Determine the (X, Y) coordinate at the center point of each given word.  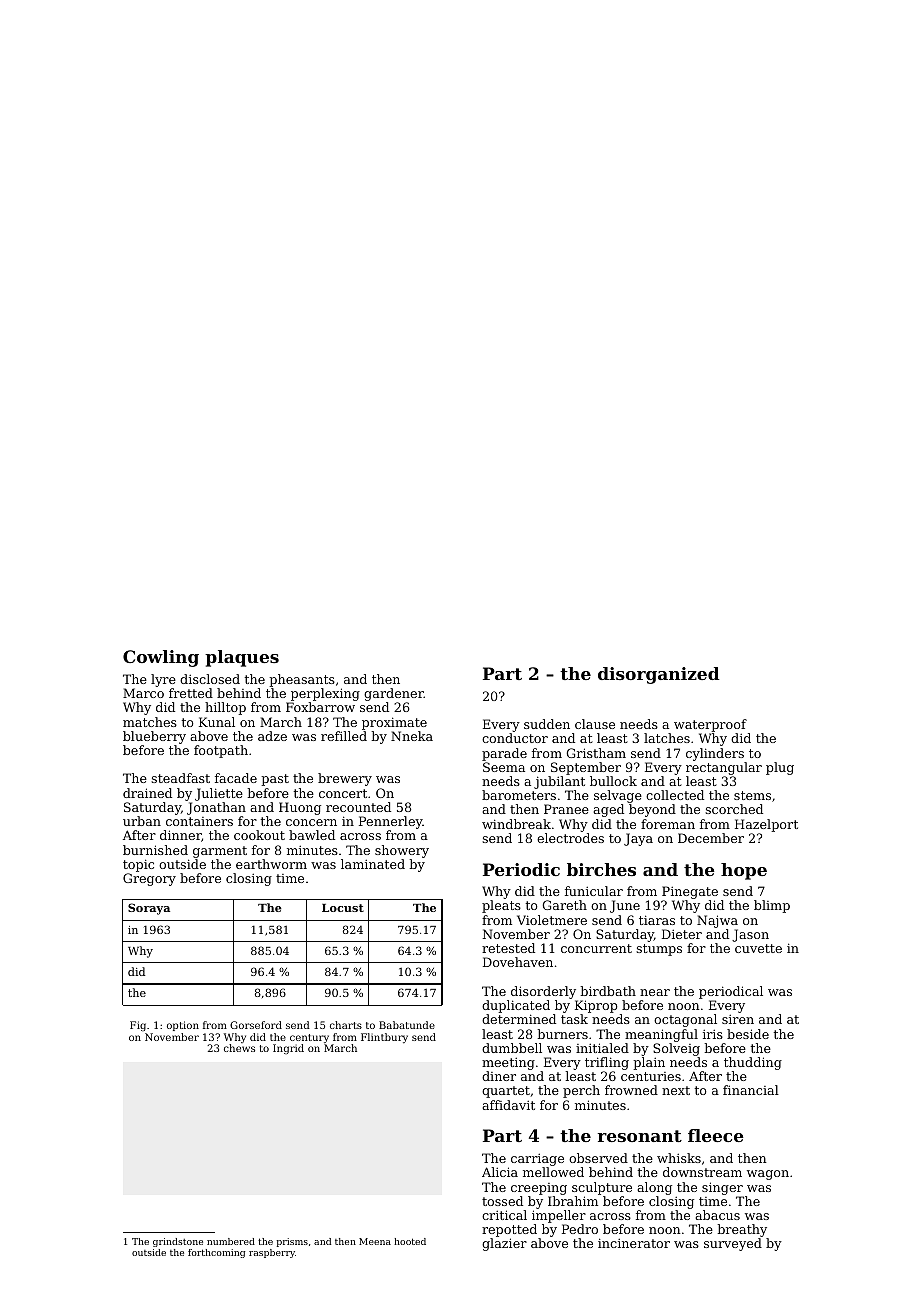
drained (147, 793)
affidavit (508, 1105)
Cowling (161, 658)
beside (748, 1034)
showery (402, 851)
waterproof (710, 725)
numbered (231, 1241)
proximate (394, 723)
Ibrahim (573, 1201)
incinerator (634, 1243)
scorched (734, 809)
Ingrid (288, 1049)
